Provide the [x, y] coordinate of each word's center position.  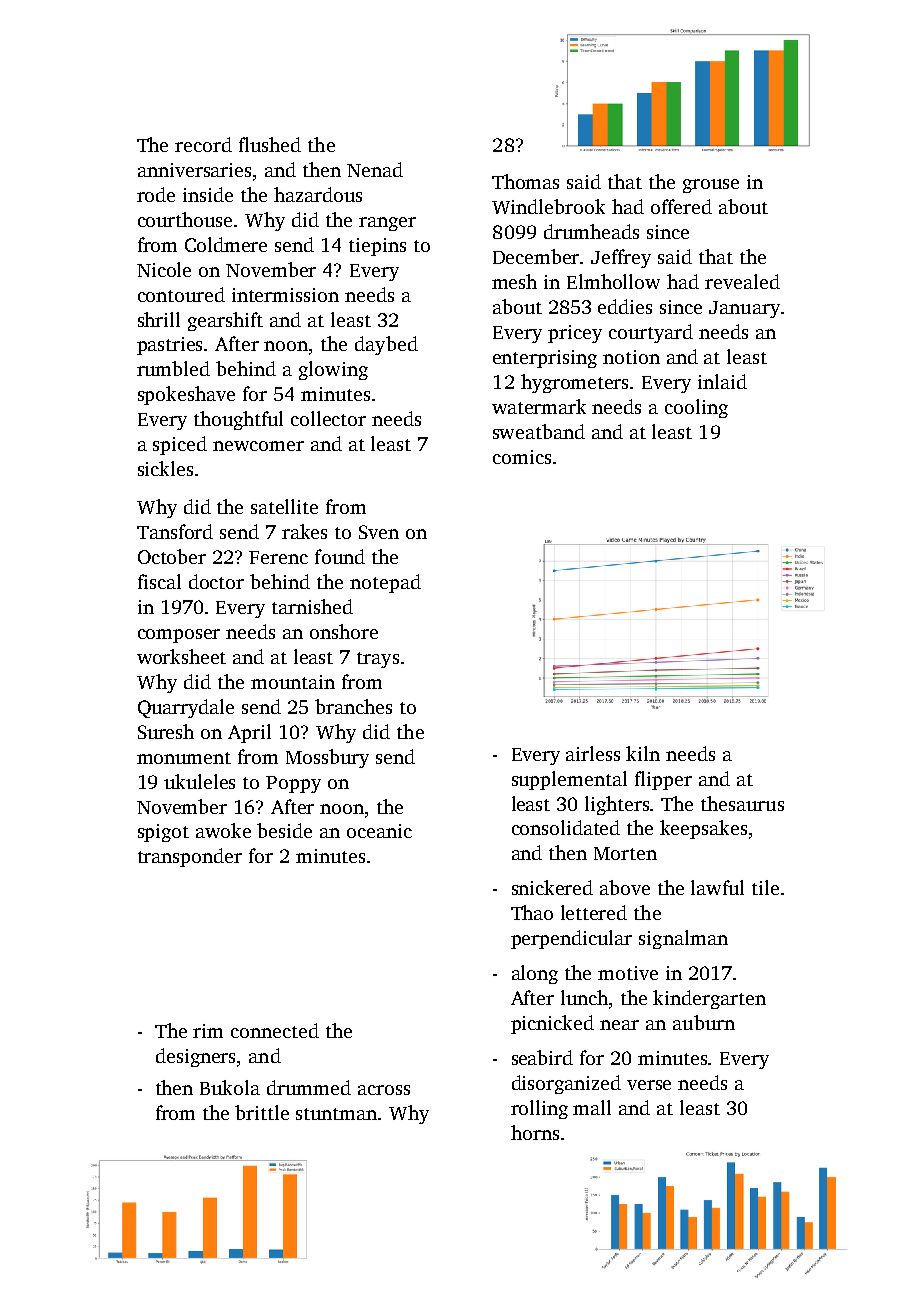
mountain [293, 682]
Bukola [230, 1087]
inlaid [722, 381]
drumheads [591, 231]
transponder [190, 857]
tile [765, 887]
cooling [696, 408]
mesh [514, 281]
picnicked [552, 1024]
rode [156, 194]
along [535, 974]
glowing [333, 370]
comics [522, 457]
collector [328, 418]
